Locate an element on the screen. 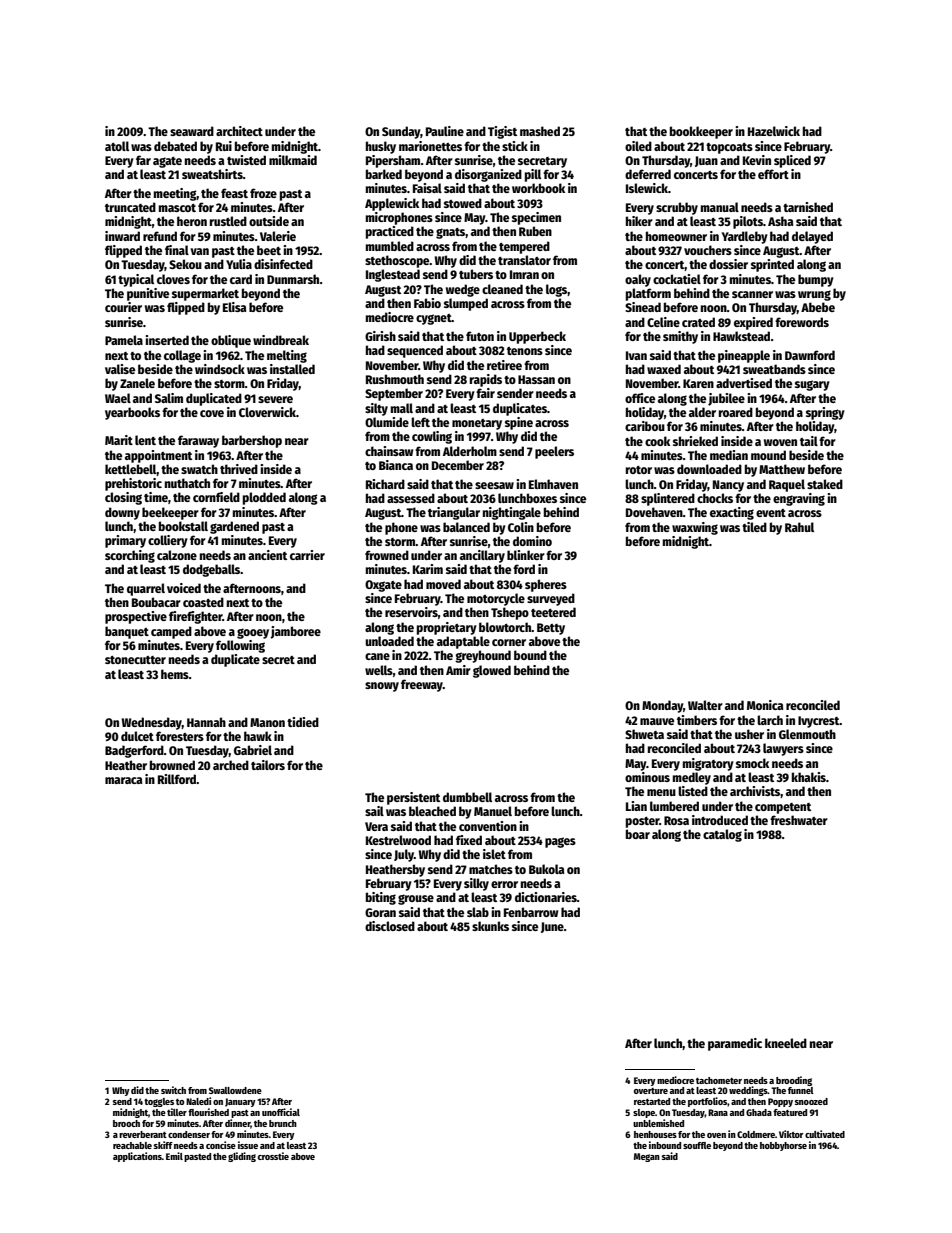  Naledi is located at coordinates (198, 1101).
